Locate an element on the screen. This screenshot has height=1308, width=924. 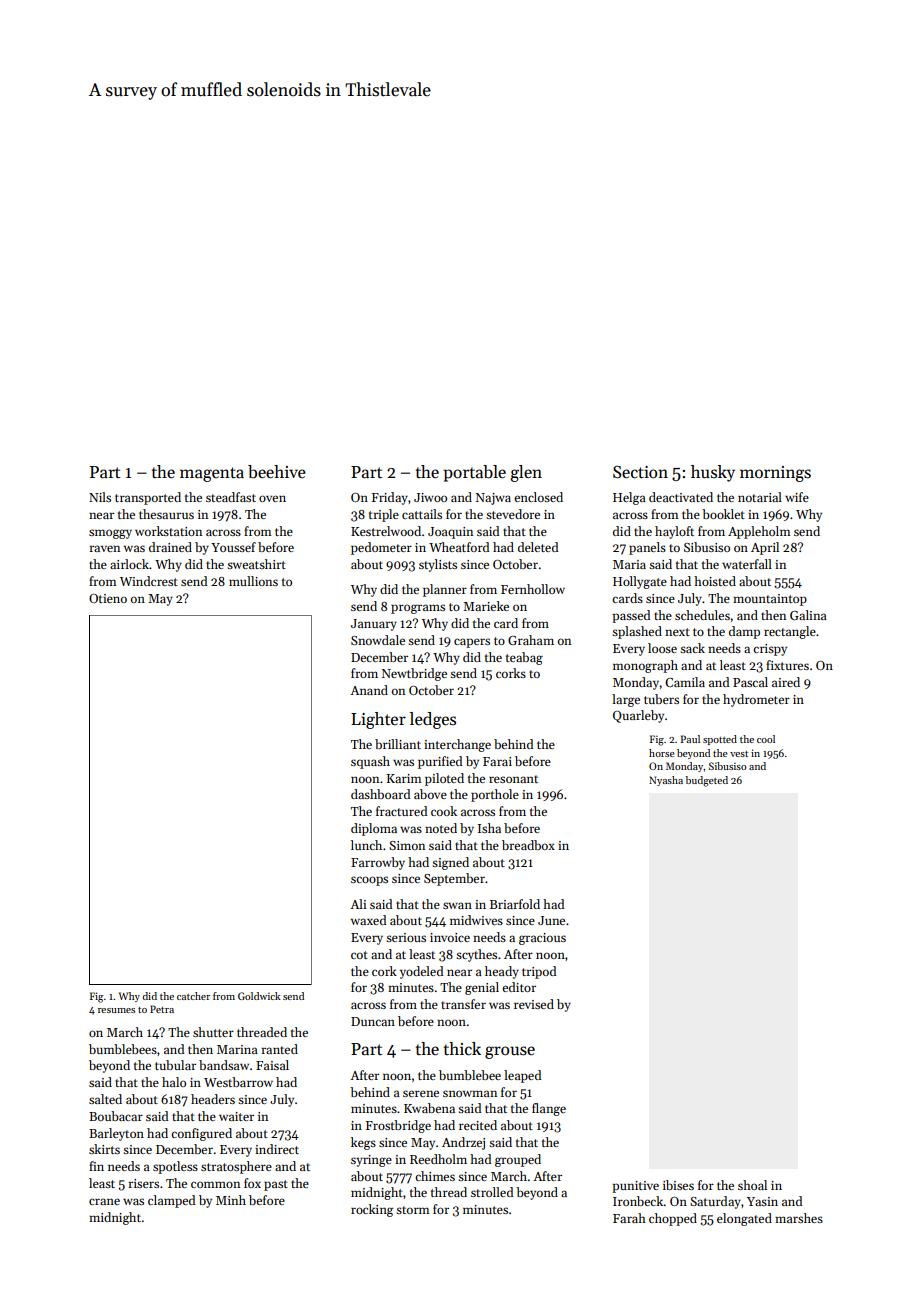
glen is located at coordinates (526, 473).
